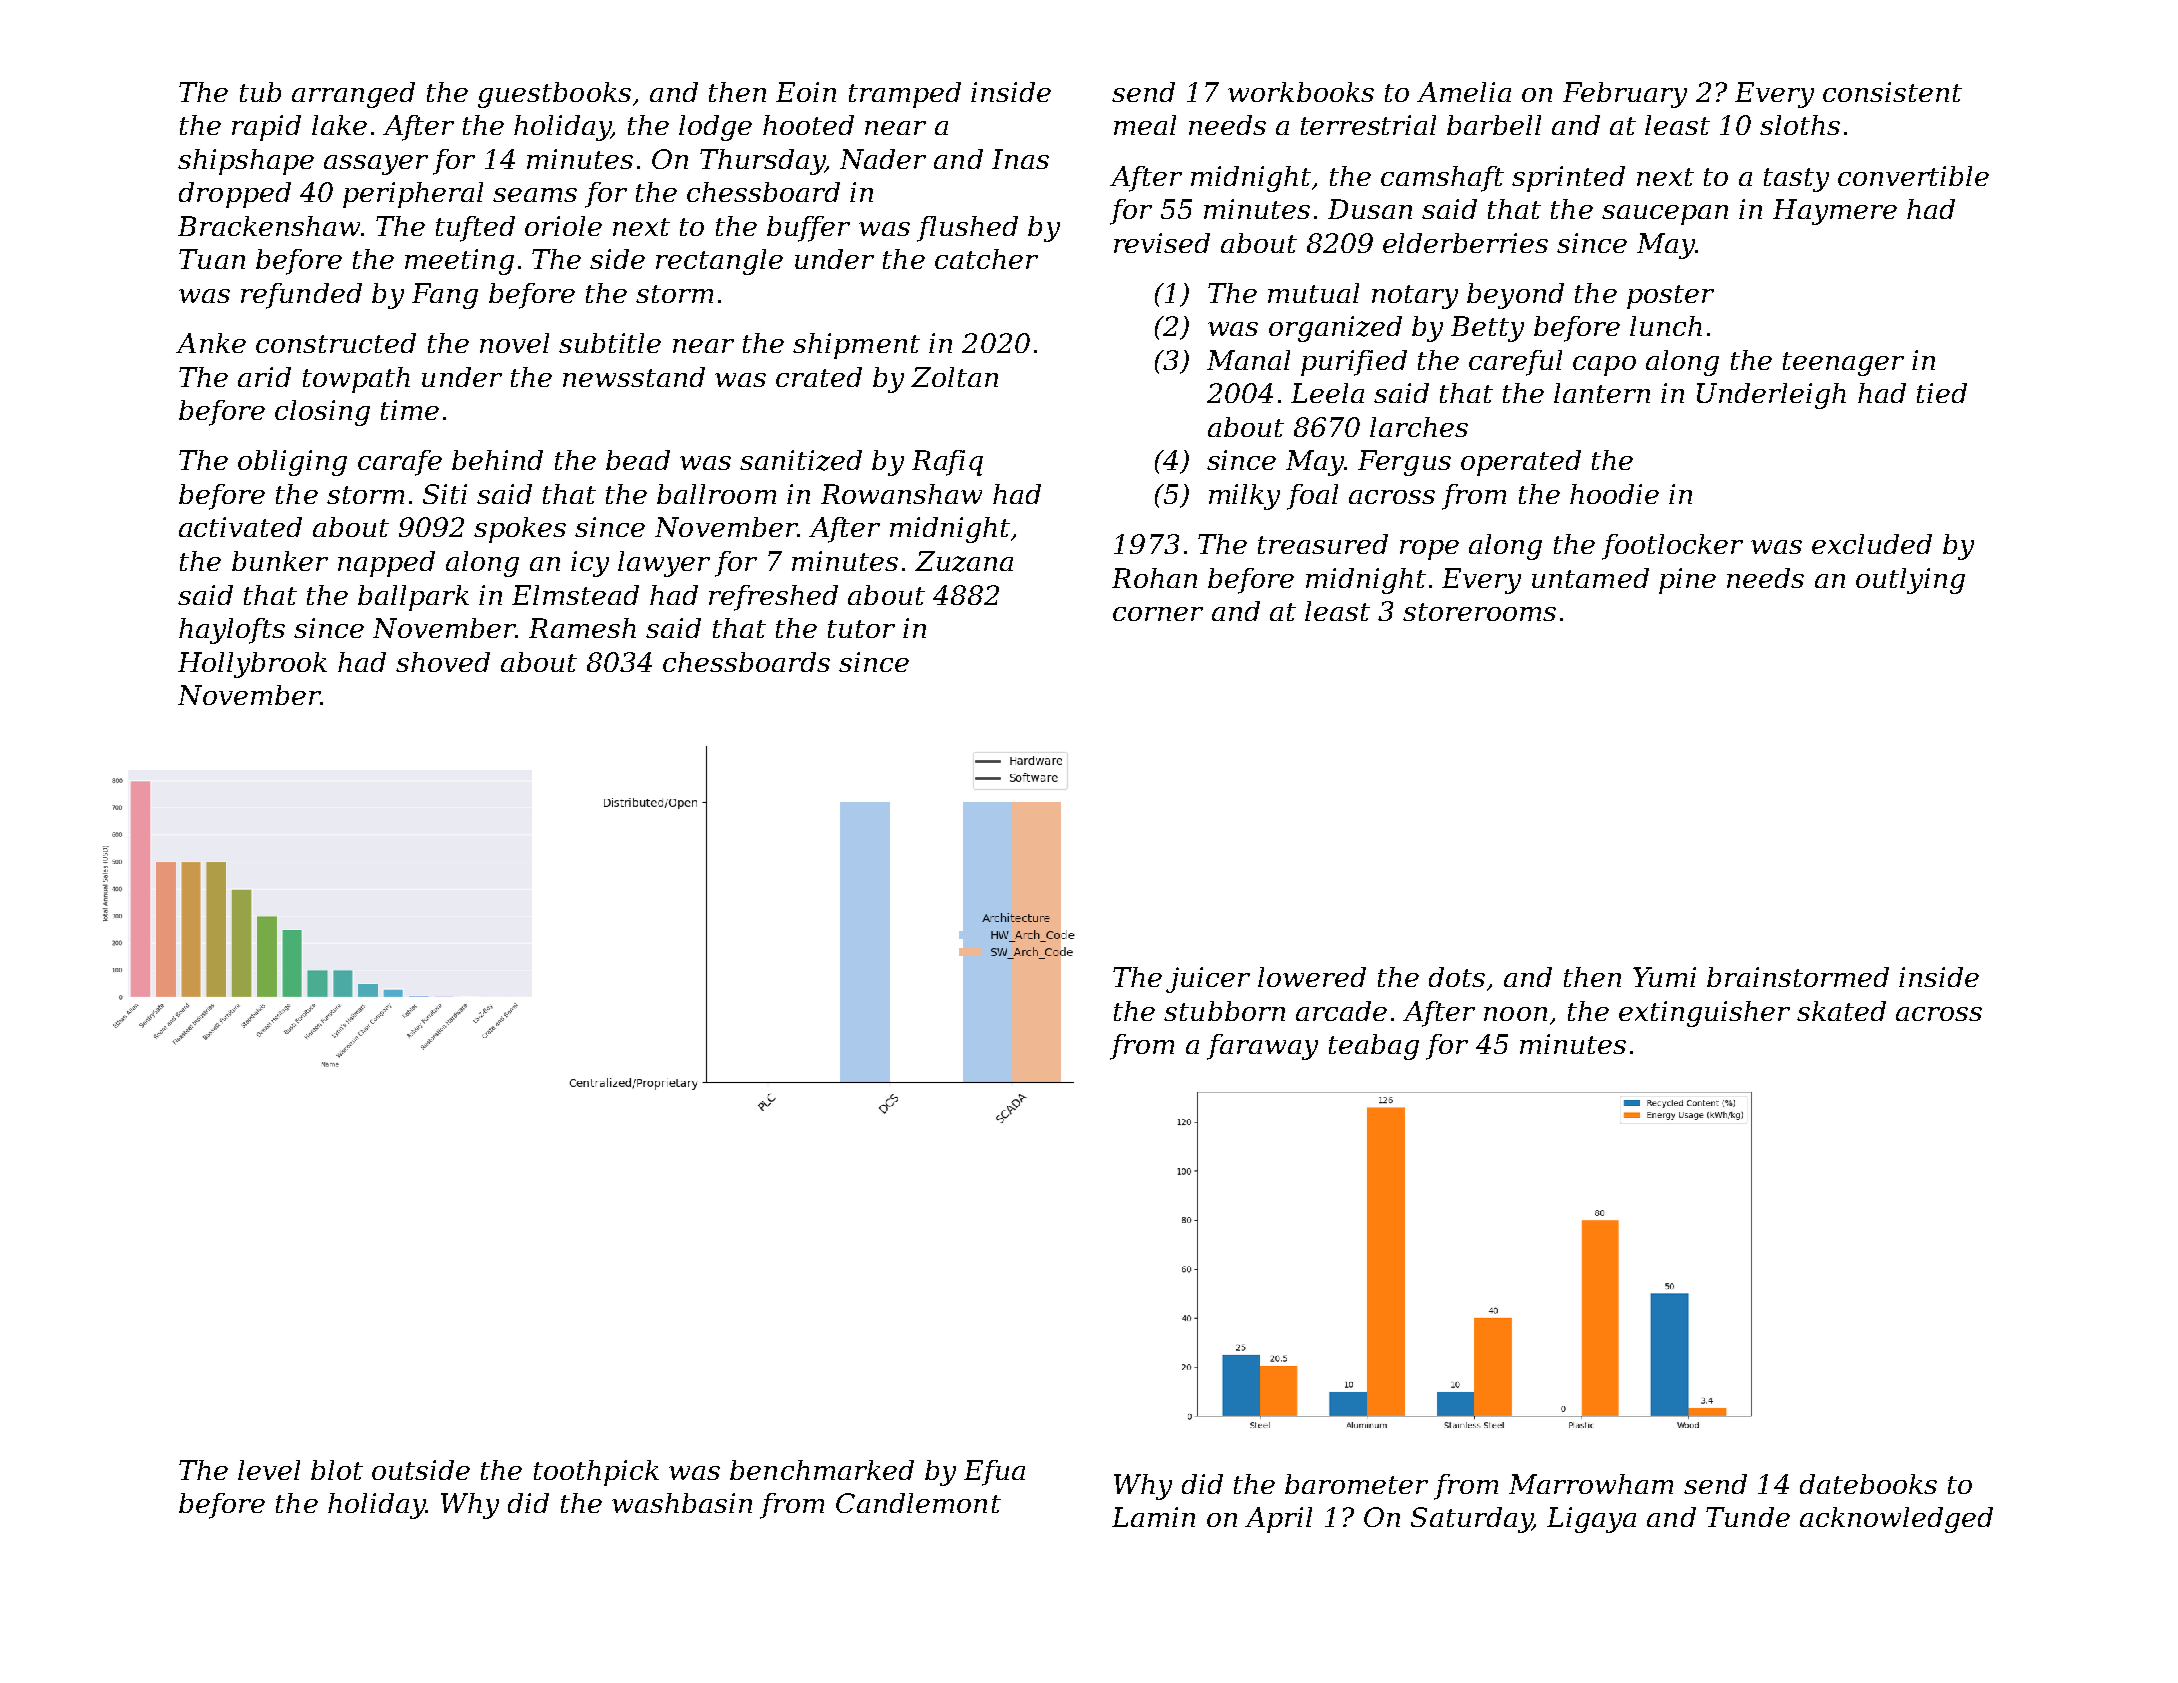 This screenshot has width=2178, height=1683. I want to click on washbasin, so click(682, 1503).
